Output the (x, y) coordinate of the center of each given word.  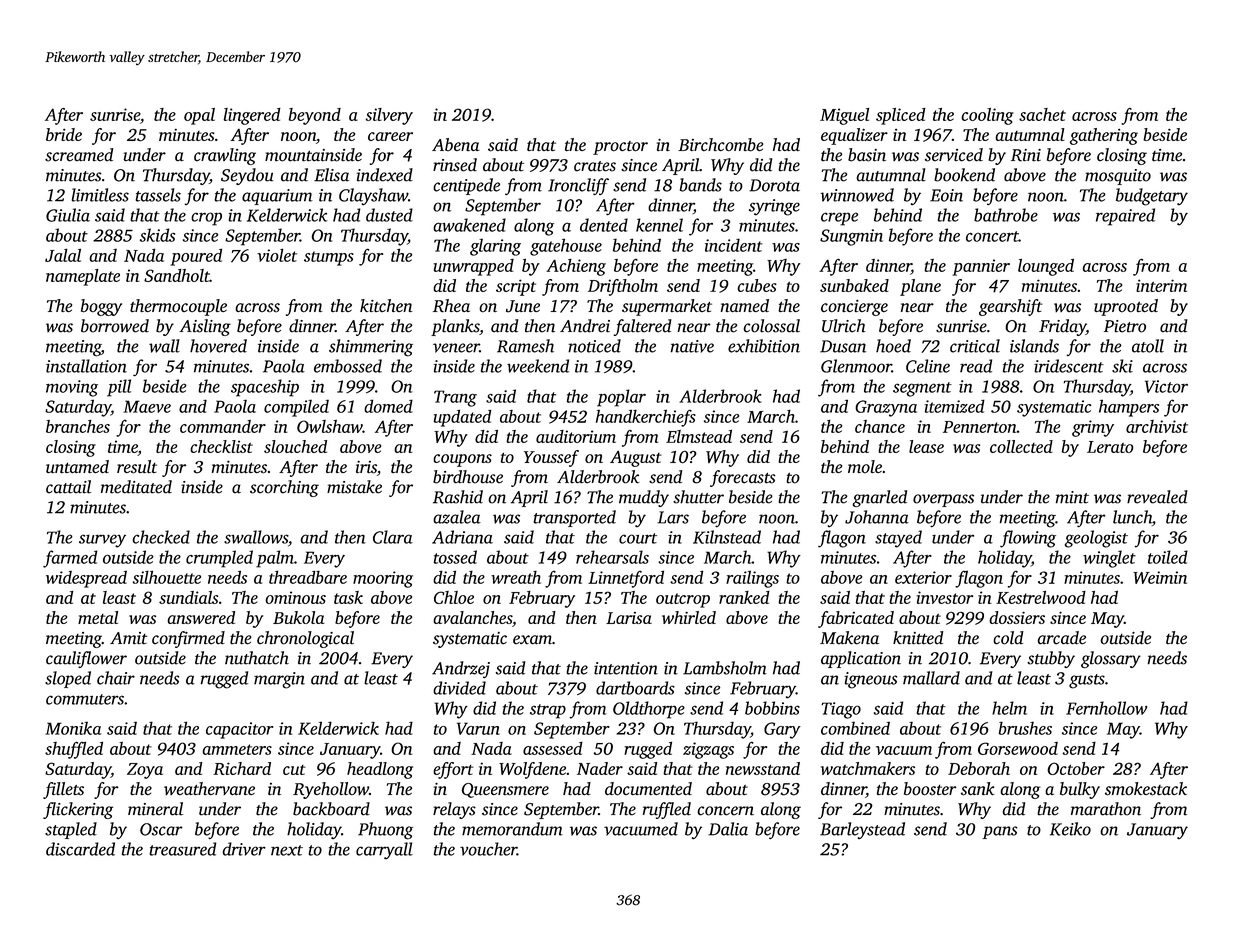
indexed (385, 175)
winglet (1109, 559)
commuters (85, 699)
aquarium (277, 197)
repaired (1125, 217)
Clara (393, 537)
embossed (348, 366)
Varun (478, 728)
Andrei (585, 326)
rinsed (455, 165)
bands (701, 185)
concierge (854, 308)
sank (978, 789)
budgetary (1152, 197)
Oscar (161, 829)
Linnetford (626, 579)
